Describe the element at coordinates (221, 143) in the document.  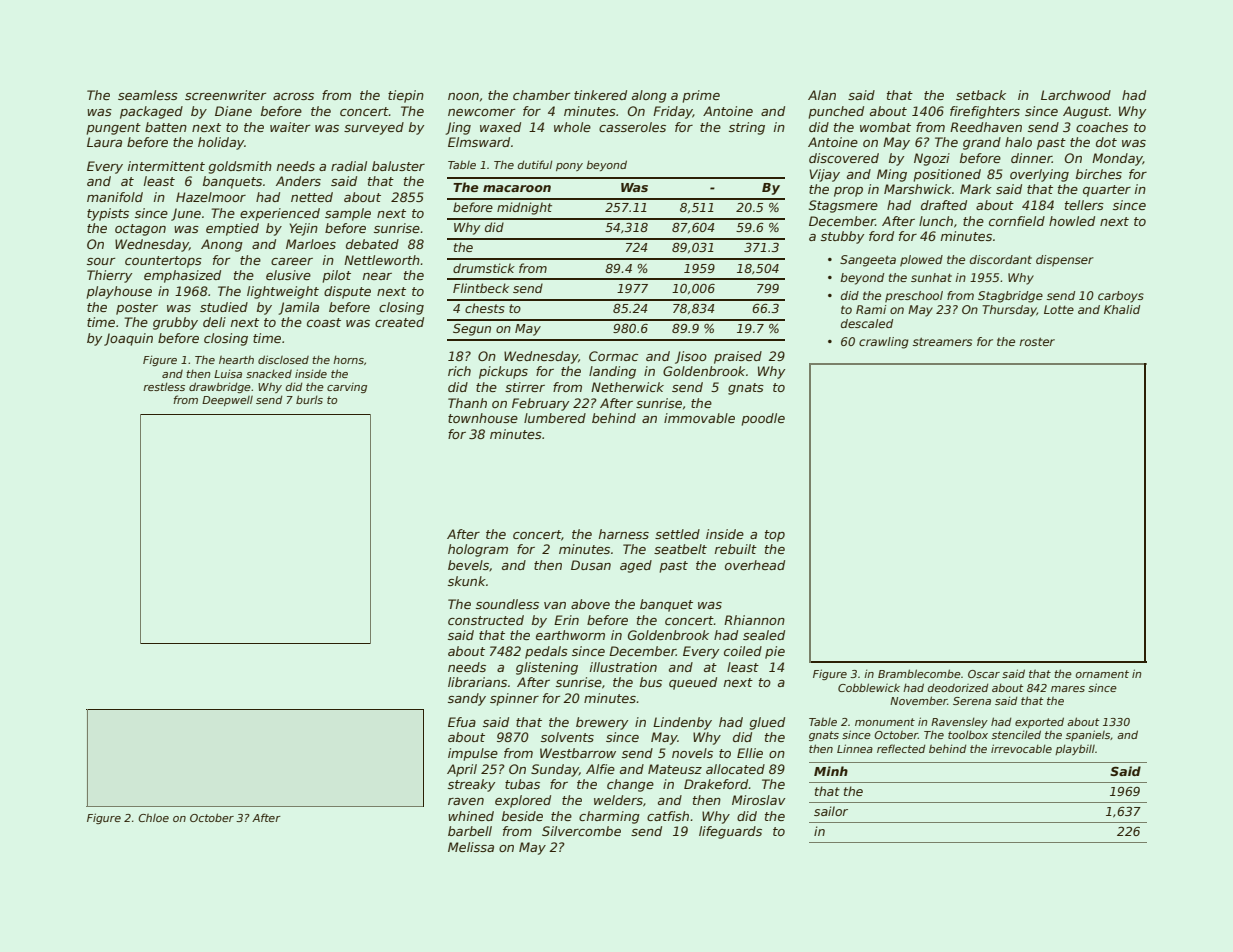
I see `holiday` at that location.
